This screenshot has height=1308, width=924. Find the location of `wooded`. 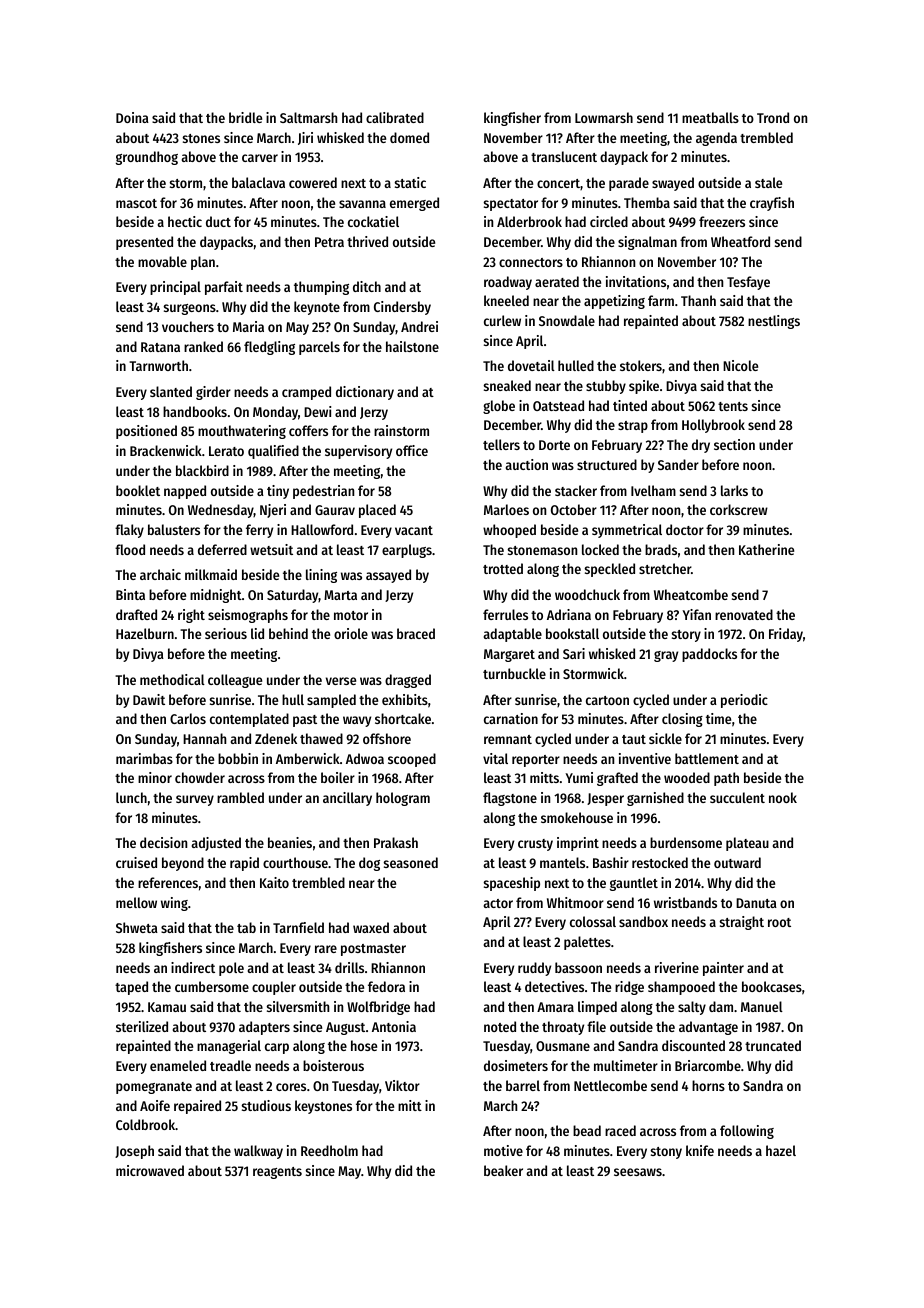

wooded is located at coordinates (687, 777).
